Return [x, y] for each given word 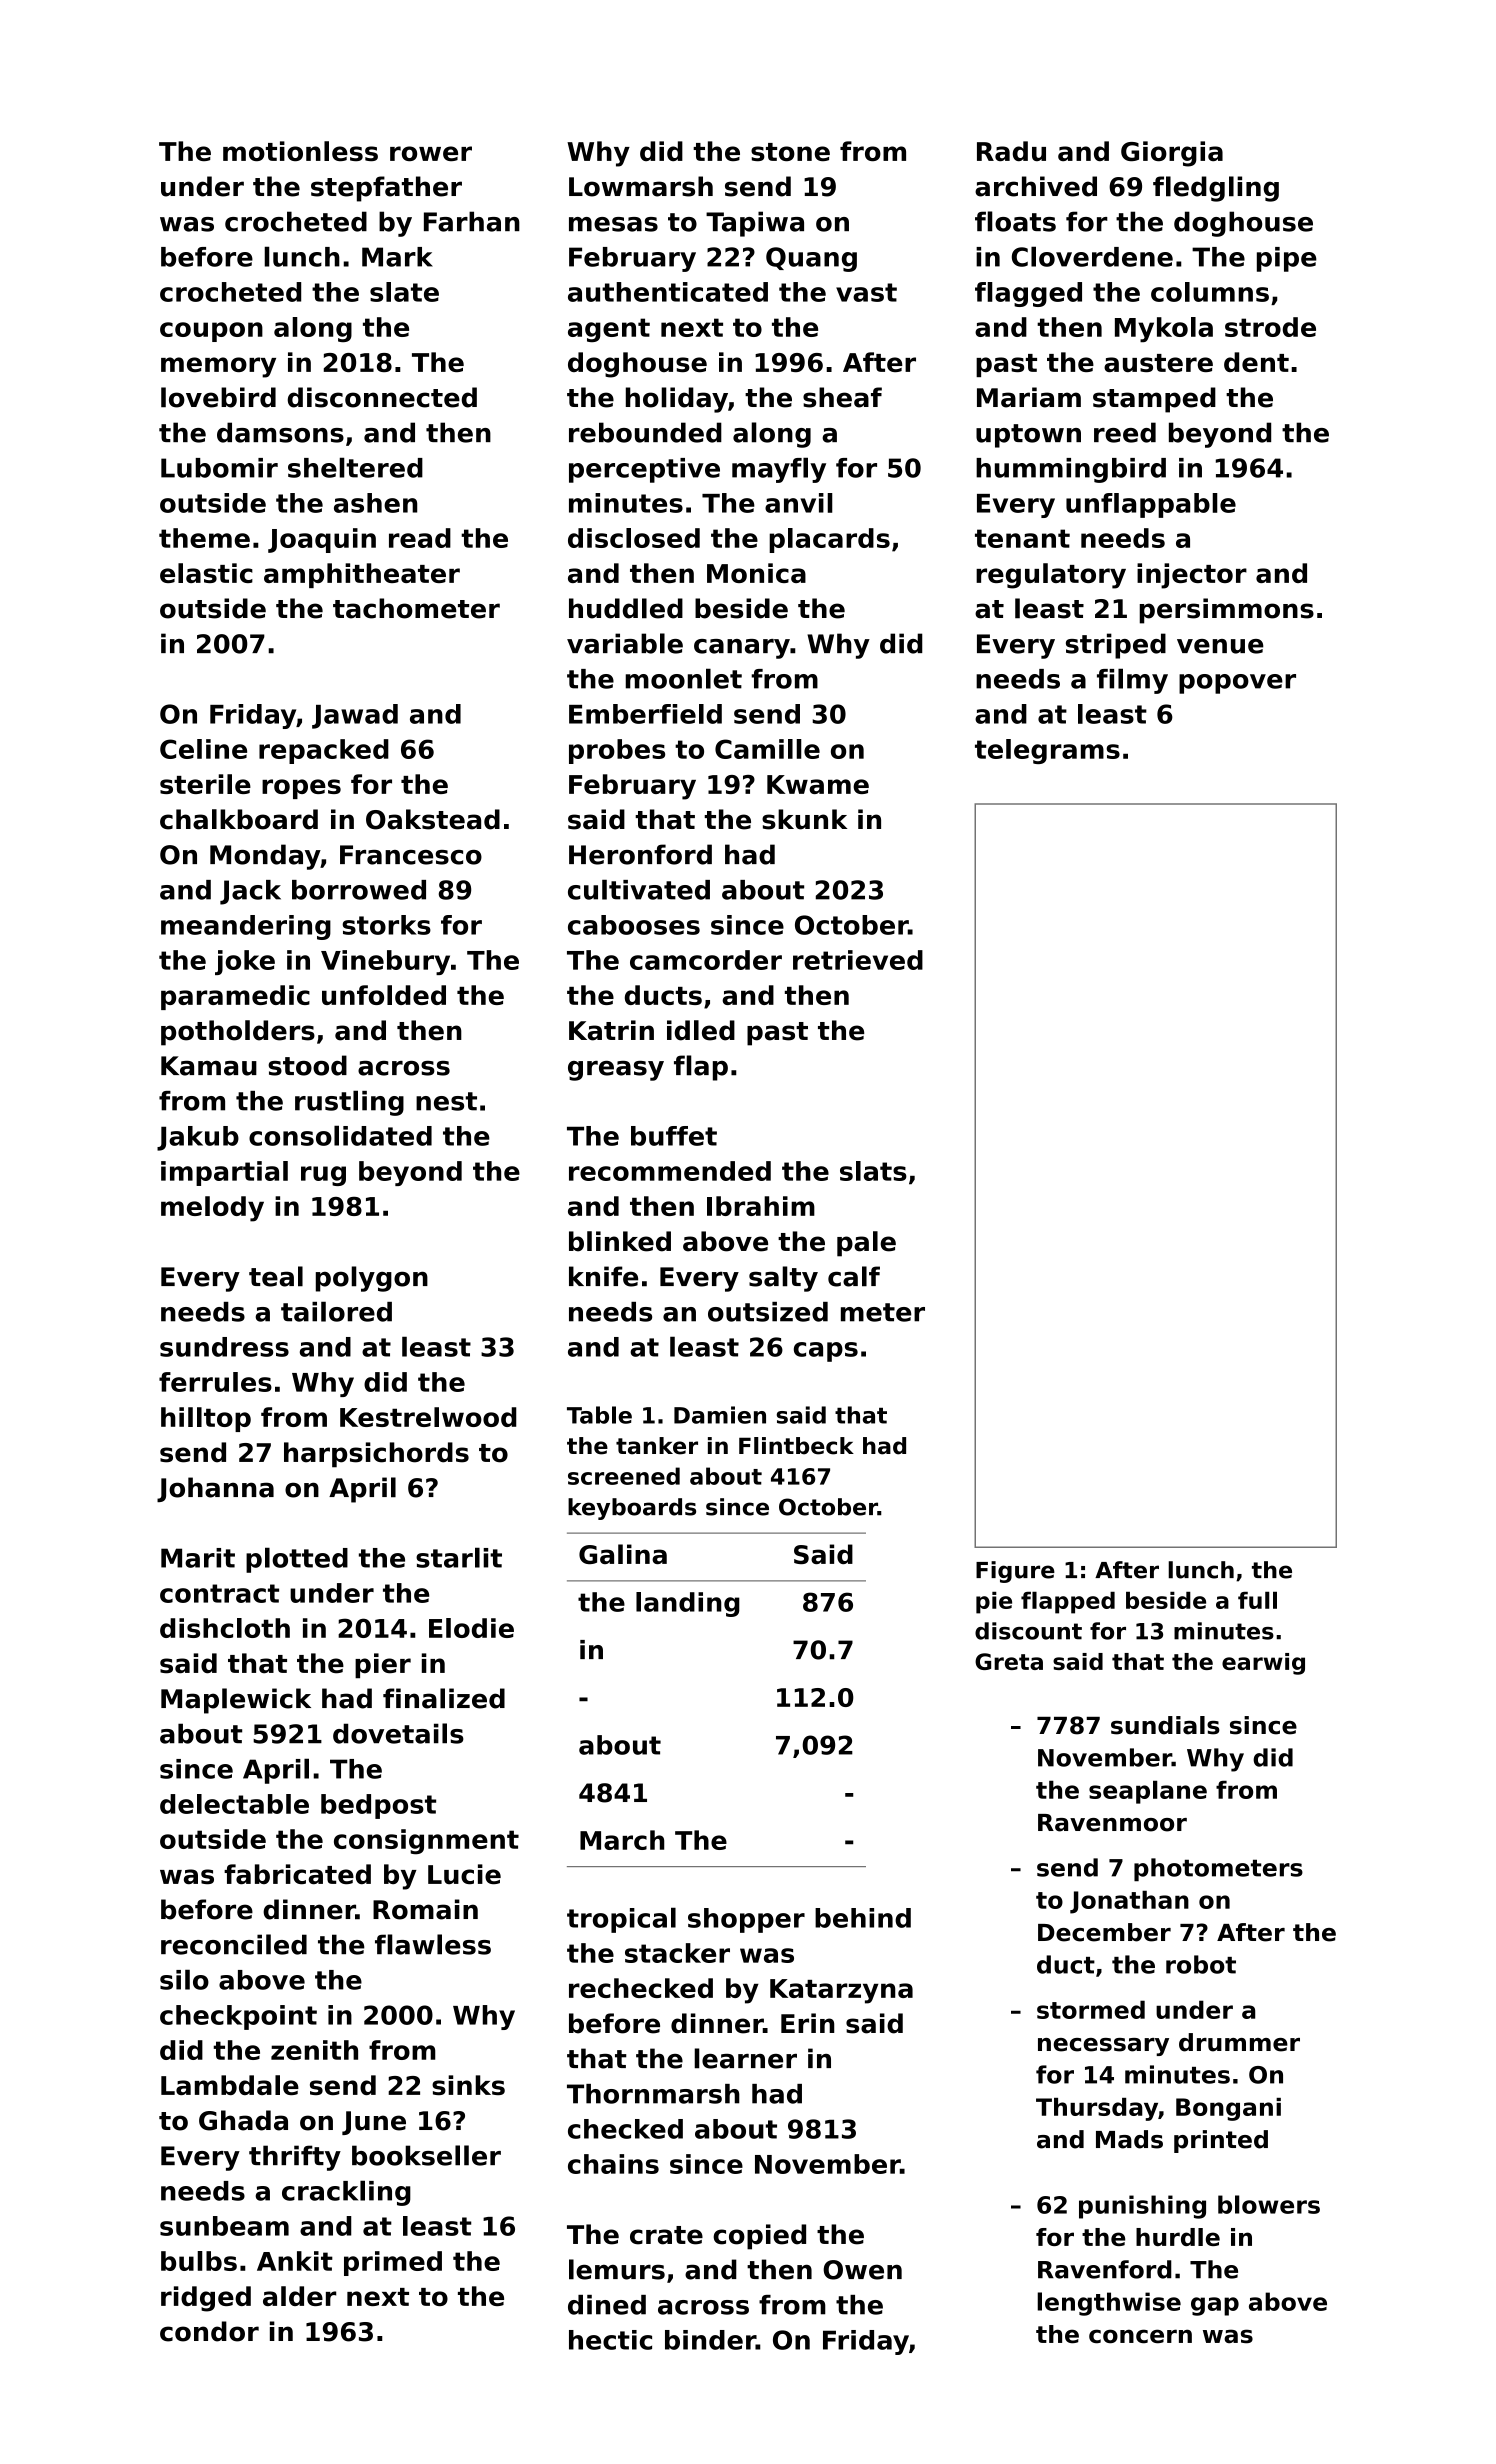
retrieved [858, 960]
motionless [300, 151]
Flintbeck [796, 1446]
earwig [1263, 1664]
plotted [297, 1560]
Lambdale [230, 2085]
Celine [203, 749]
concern [1140, 2336]
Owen [862, 2270]
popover [1237, 684]
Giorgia [1172, 154]
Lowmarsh [641, 186]
